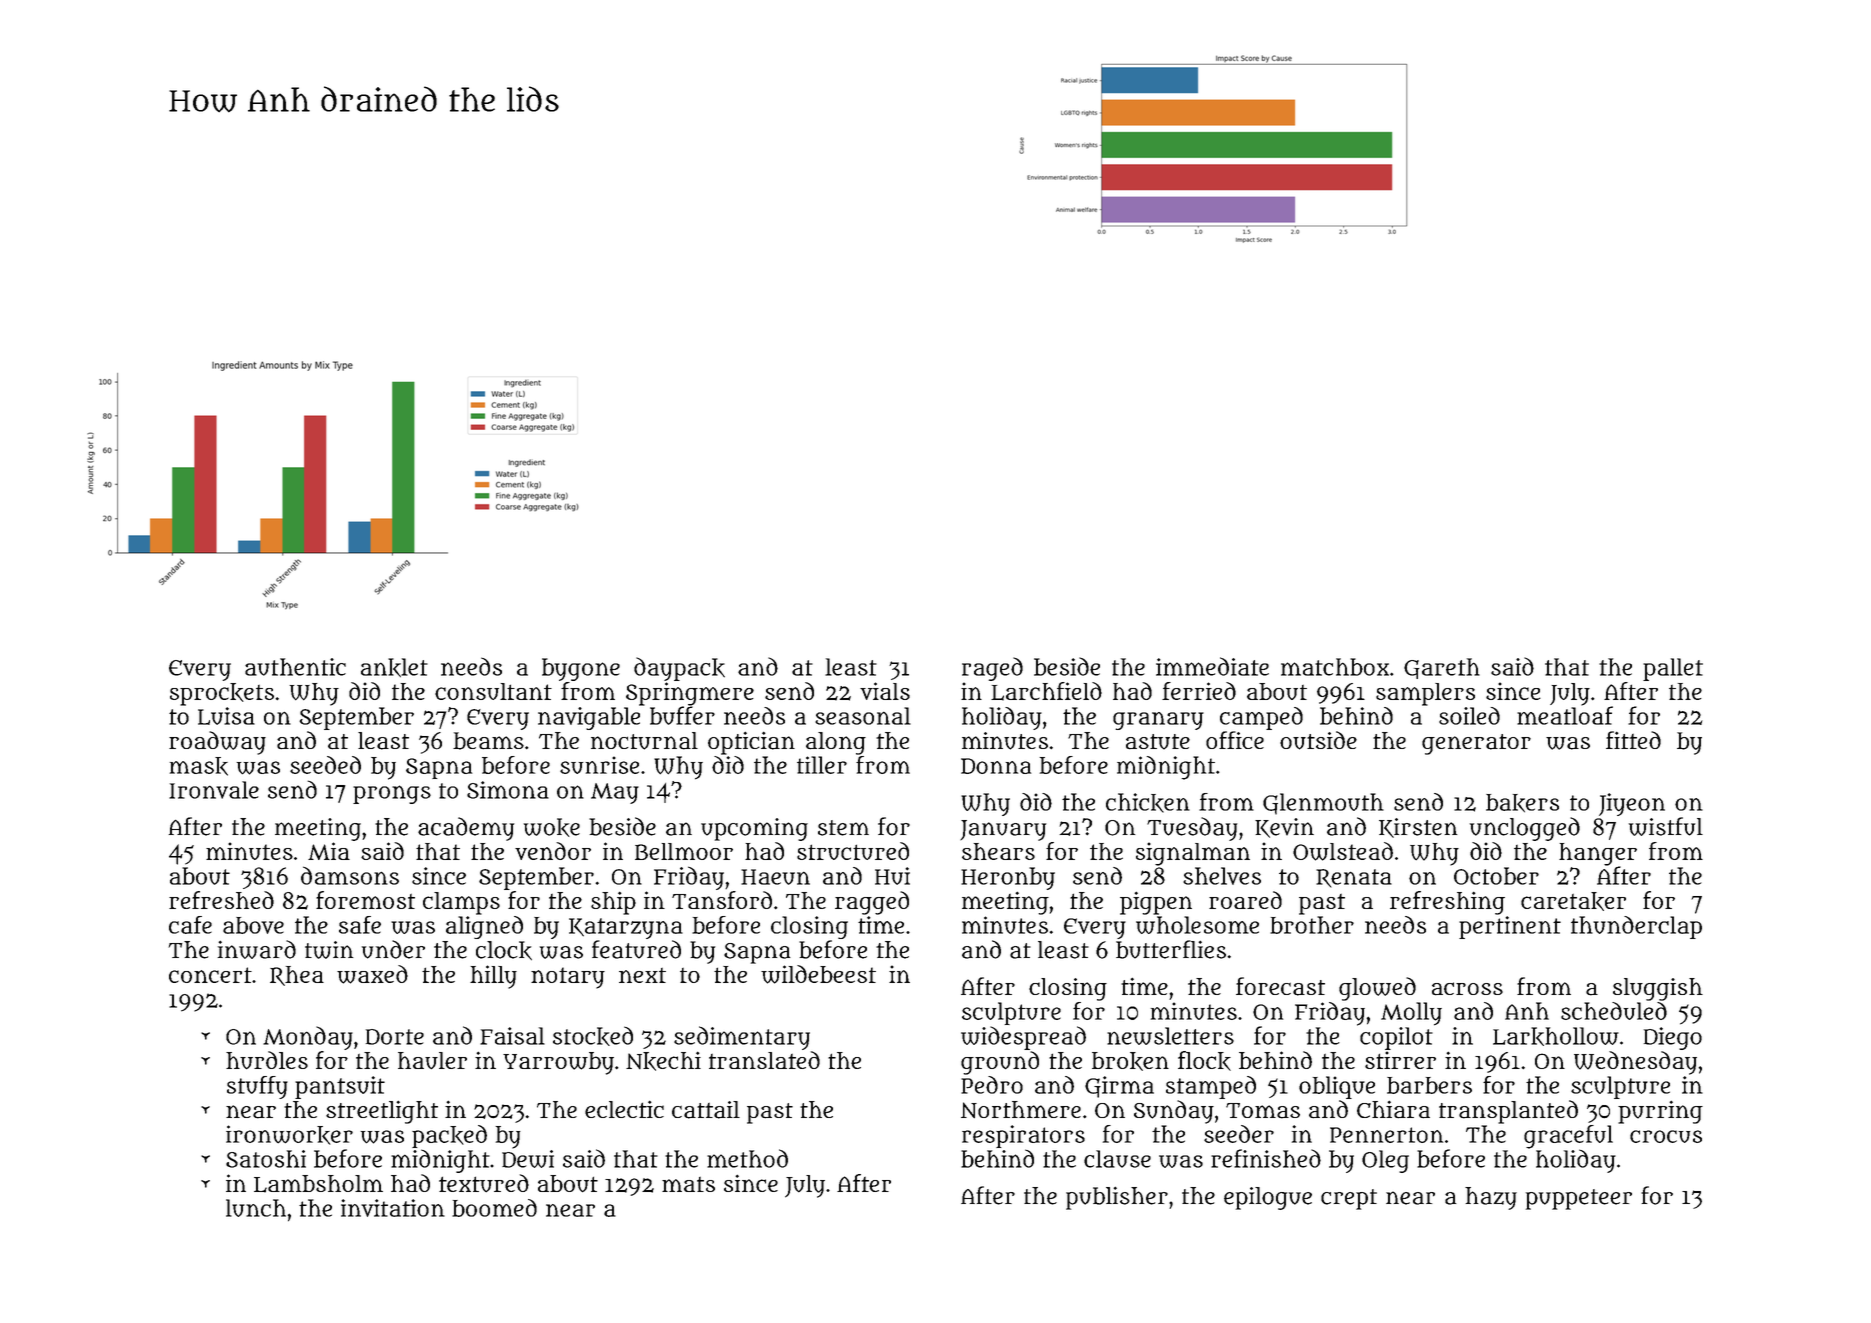 The image size is (1871, 1323). Describe the element at coordinates (494, 1208) in the screenshot. I see `boomed` at that location.
